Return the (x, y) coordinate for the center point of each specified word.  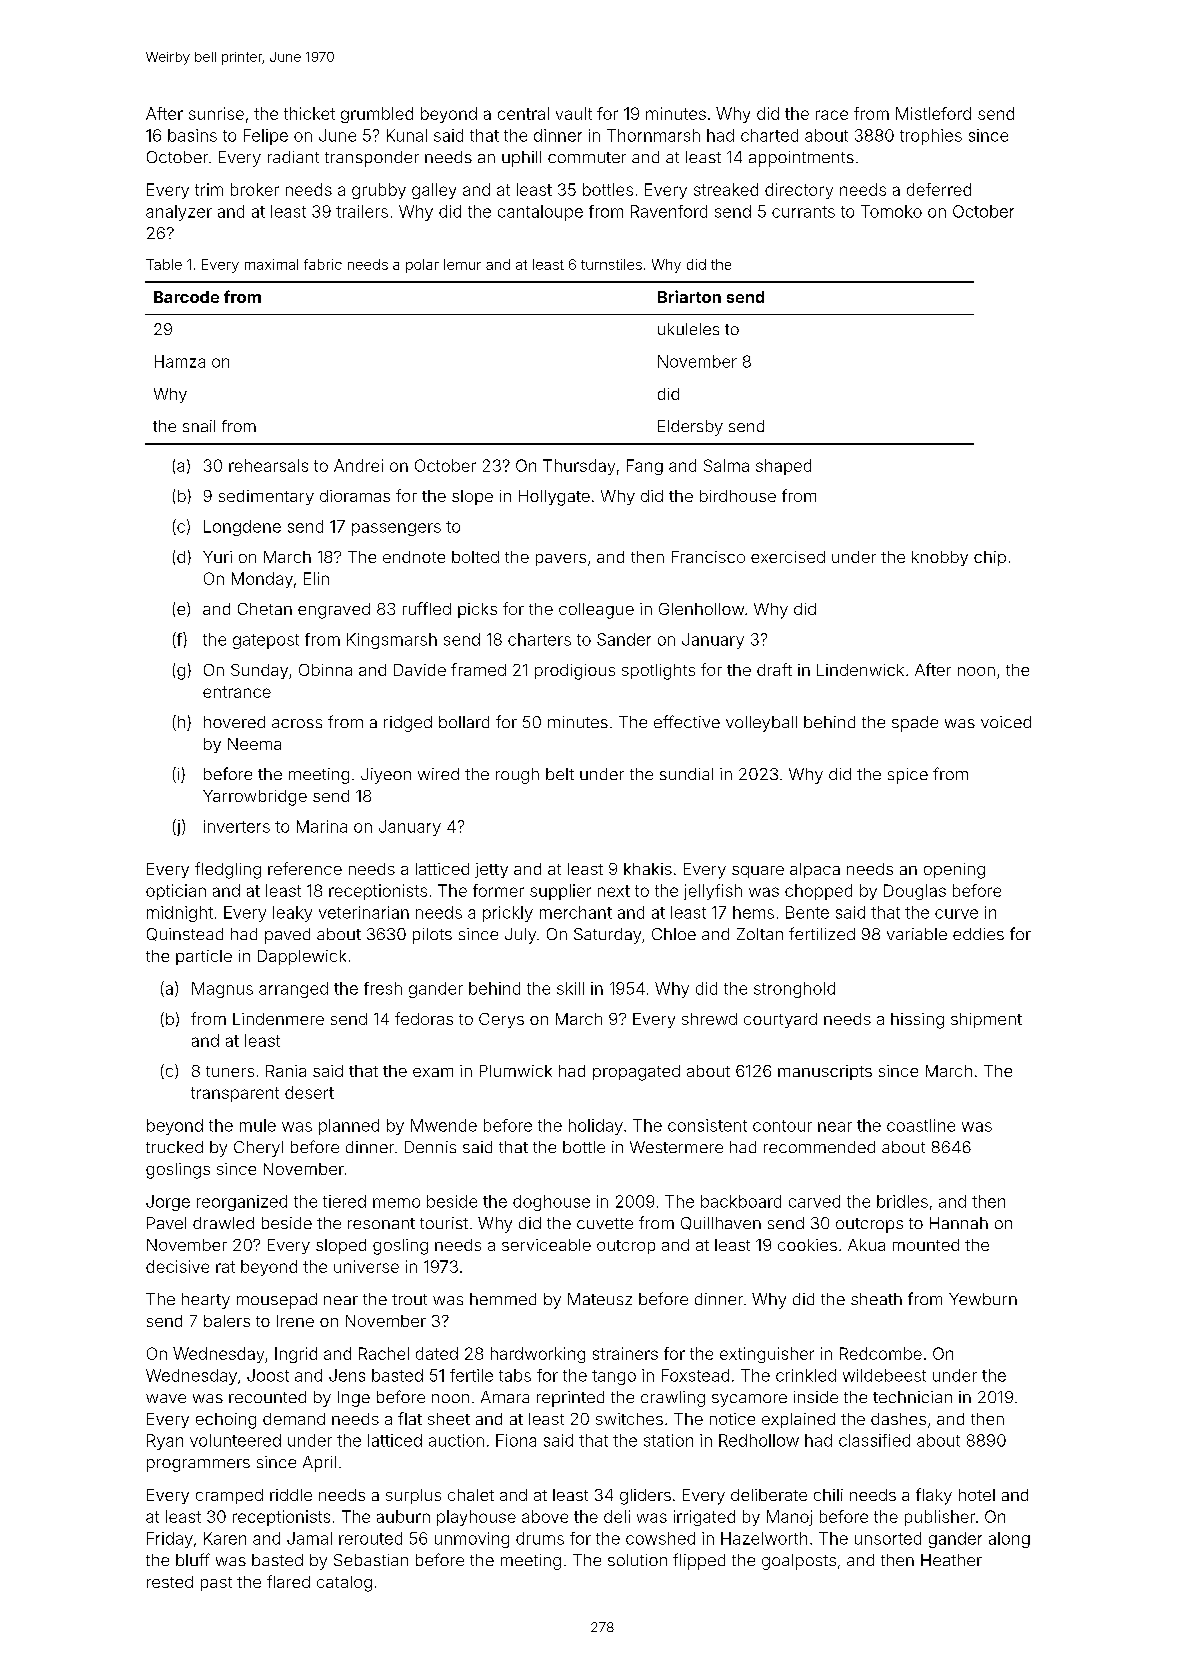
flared (288, 1581)
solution (637, 1560)
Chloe (674, 934)
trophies (931, 137)
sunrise (216, 113)
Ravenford (669, 211)
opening (954, 871)
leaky (292, 914)
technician (912, 1397)
